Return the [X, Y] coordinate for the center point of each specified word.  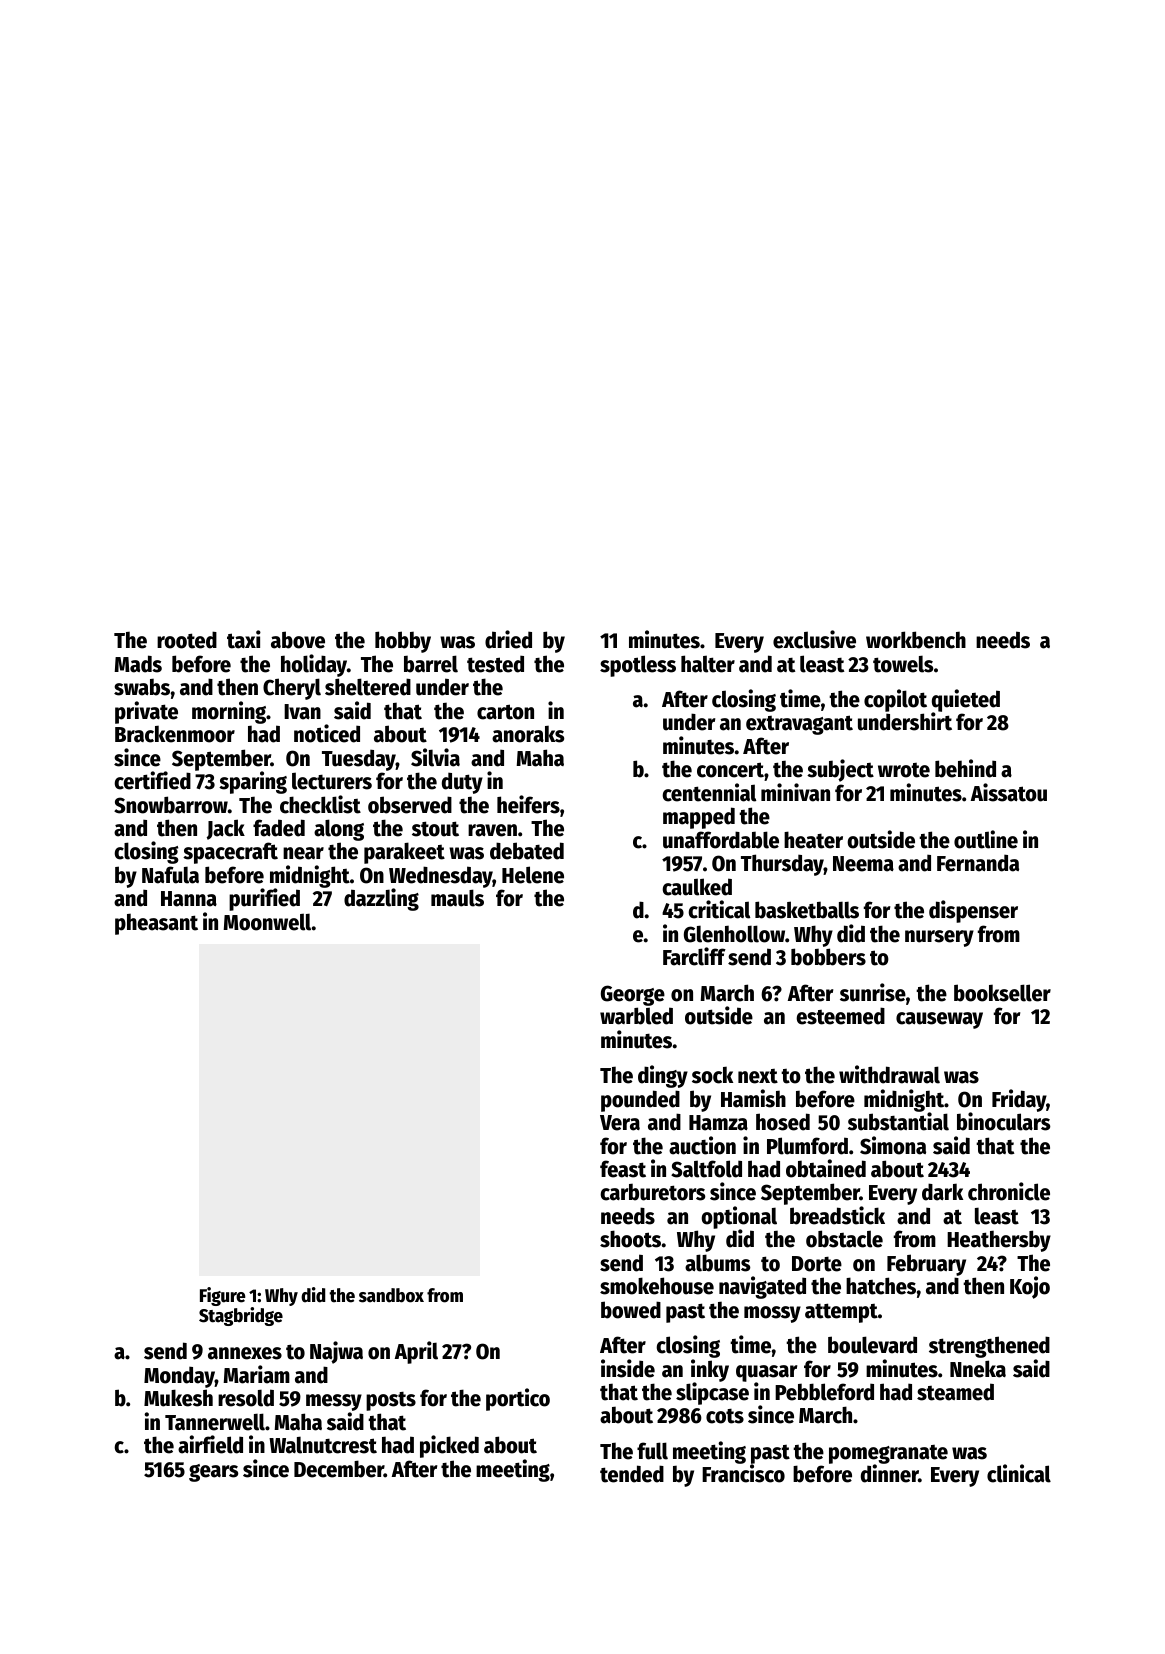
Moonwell [267, 922]
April [416, 1352]
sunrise [873, 992]
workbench [916, 640]
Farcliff [694, 956]
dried [508, 639]
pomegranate [888, 1454]
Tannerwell [215, 1422]
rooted [187, 640]
